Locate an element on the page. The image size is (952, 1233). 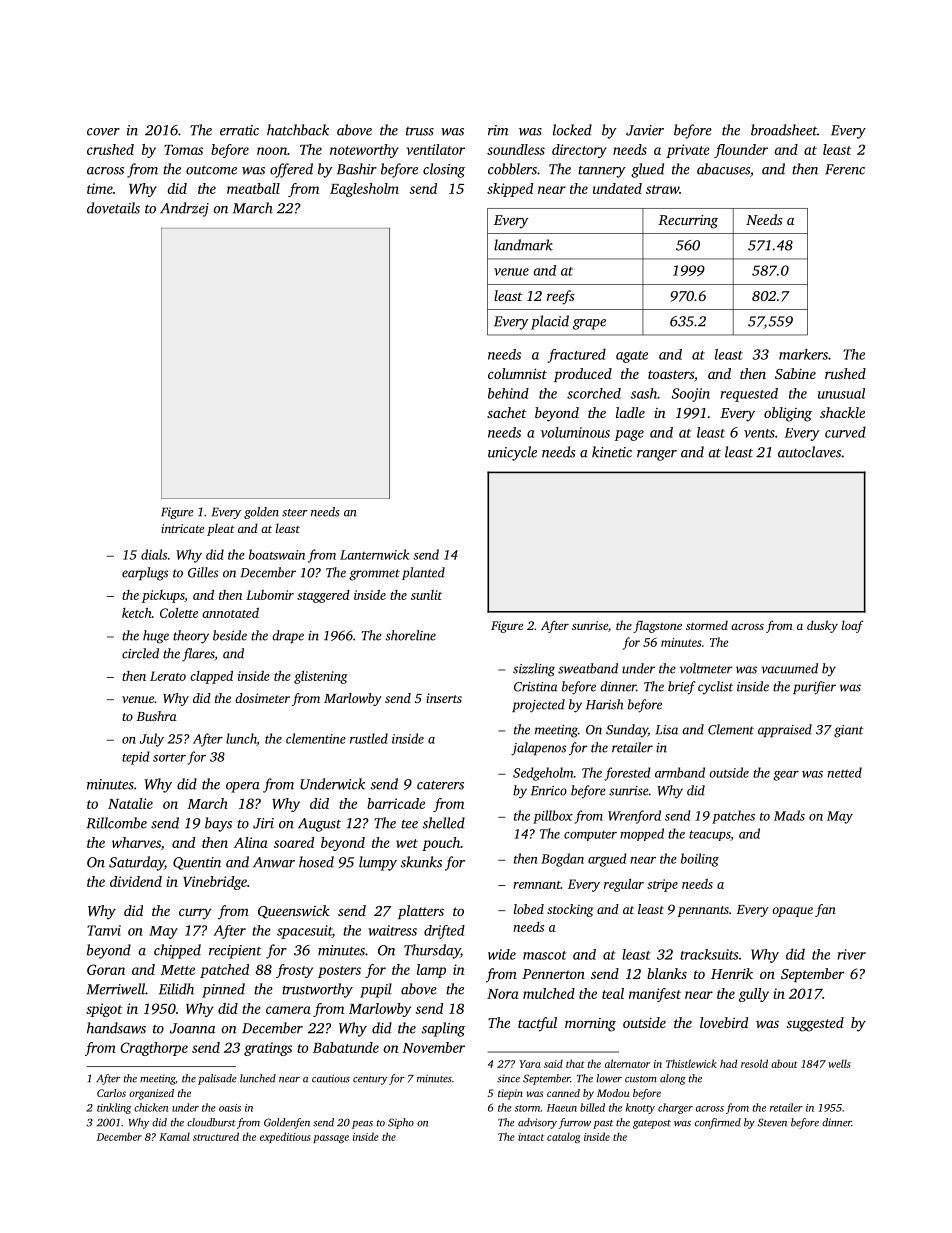
sweatband is located at coordinates (588, 668).
